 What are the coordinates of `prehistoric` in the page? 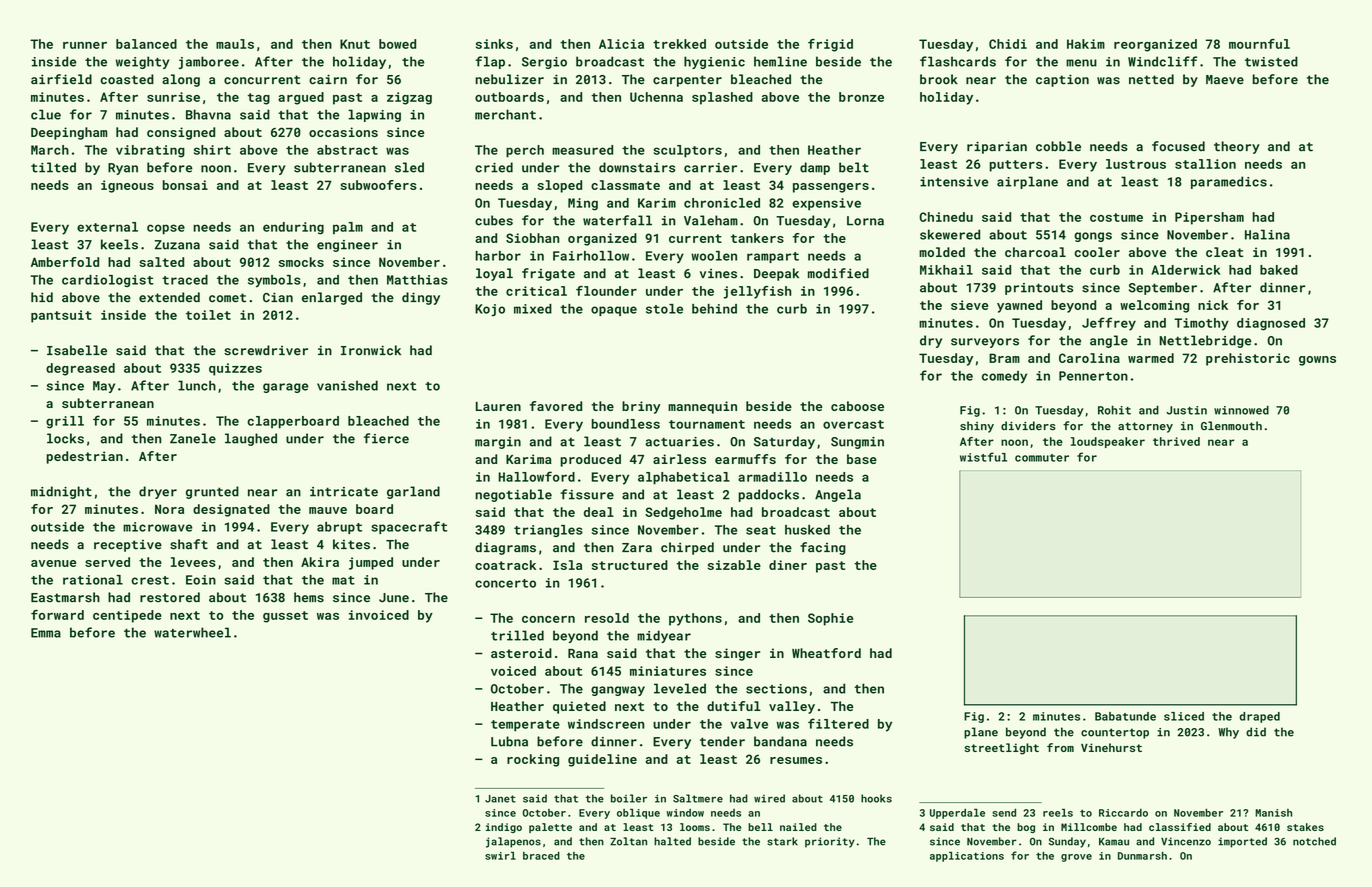 It's located at (1248, 359).
